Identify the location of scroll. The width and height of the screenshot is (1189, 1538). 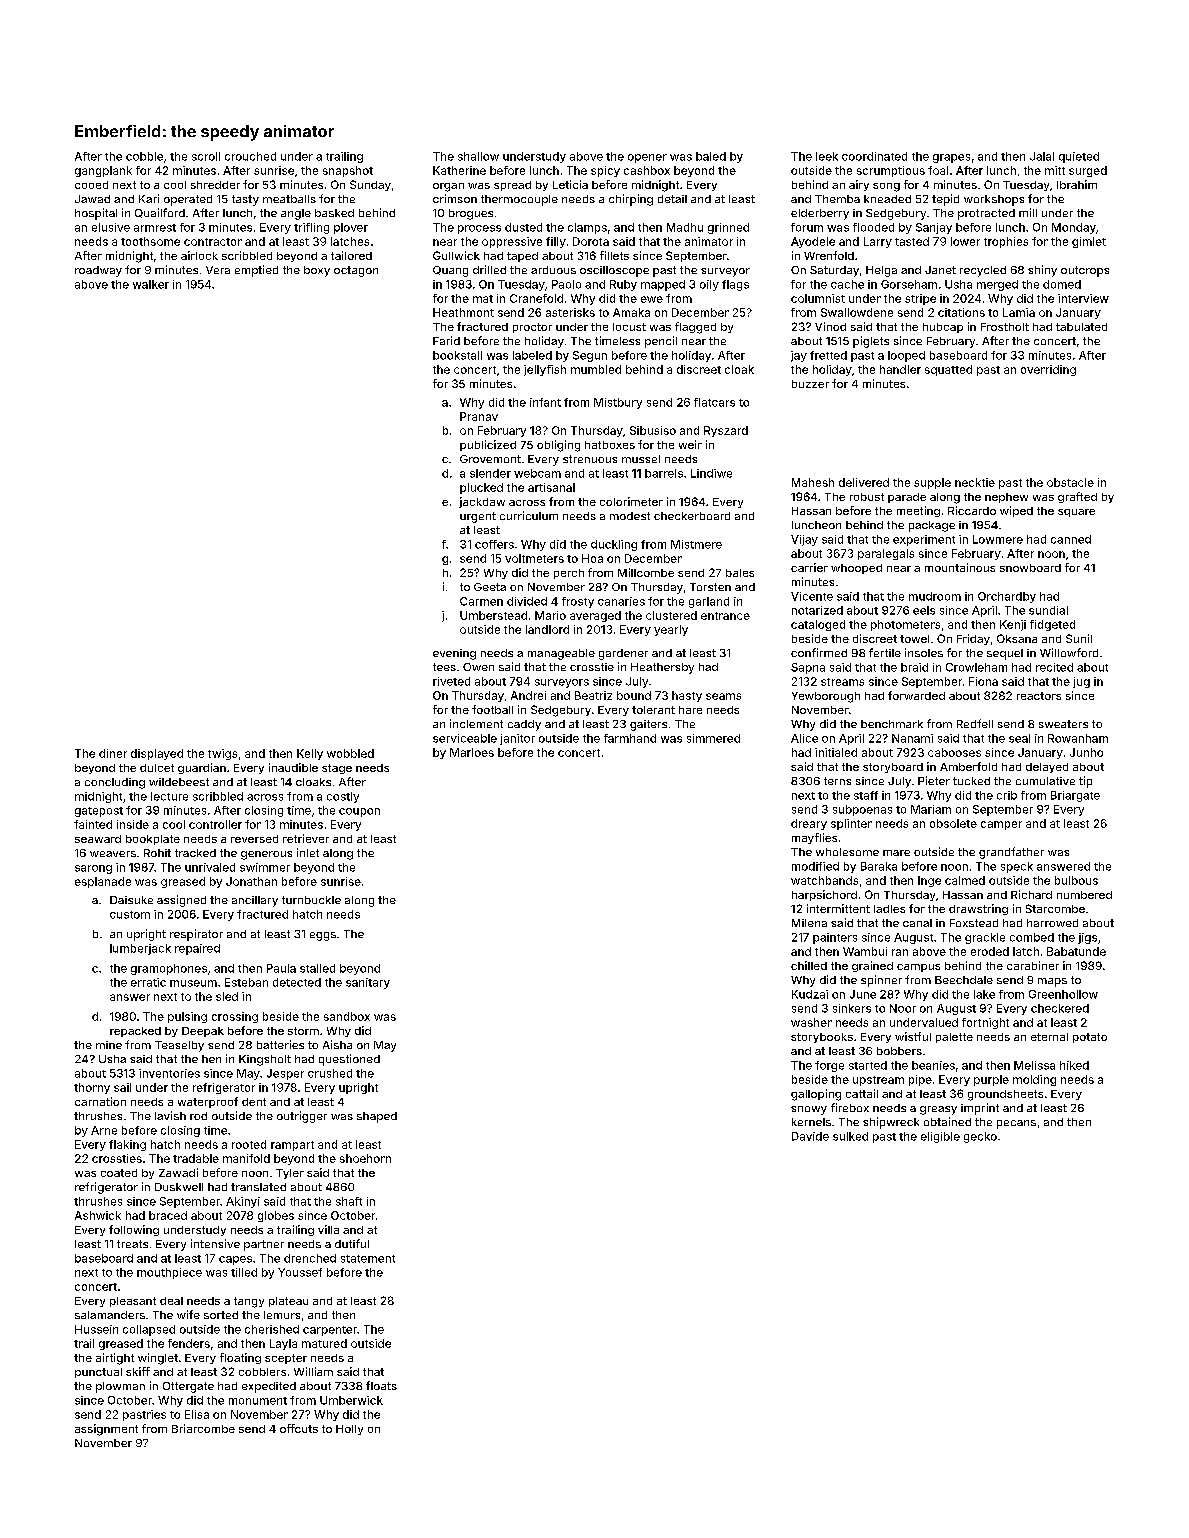
(206, 156).
